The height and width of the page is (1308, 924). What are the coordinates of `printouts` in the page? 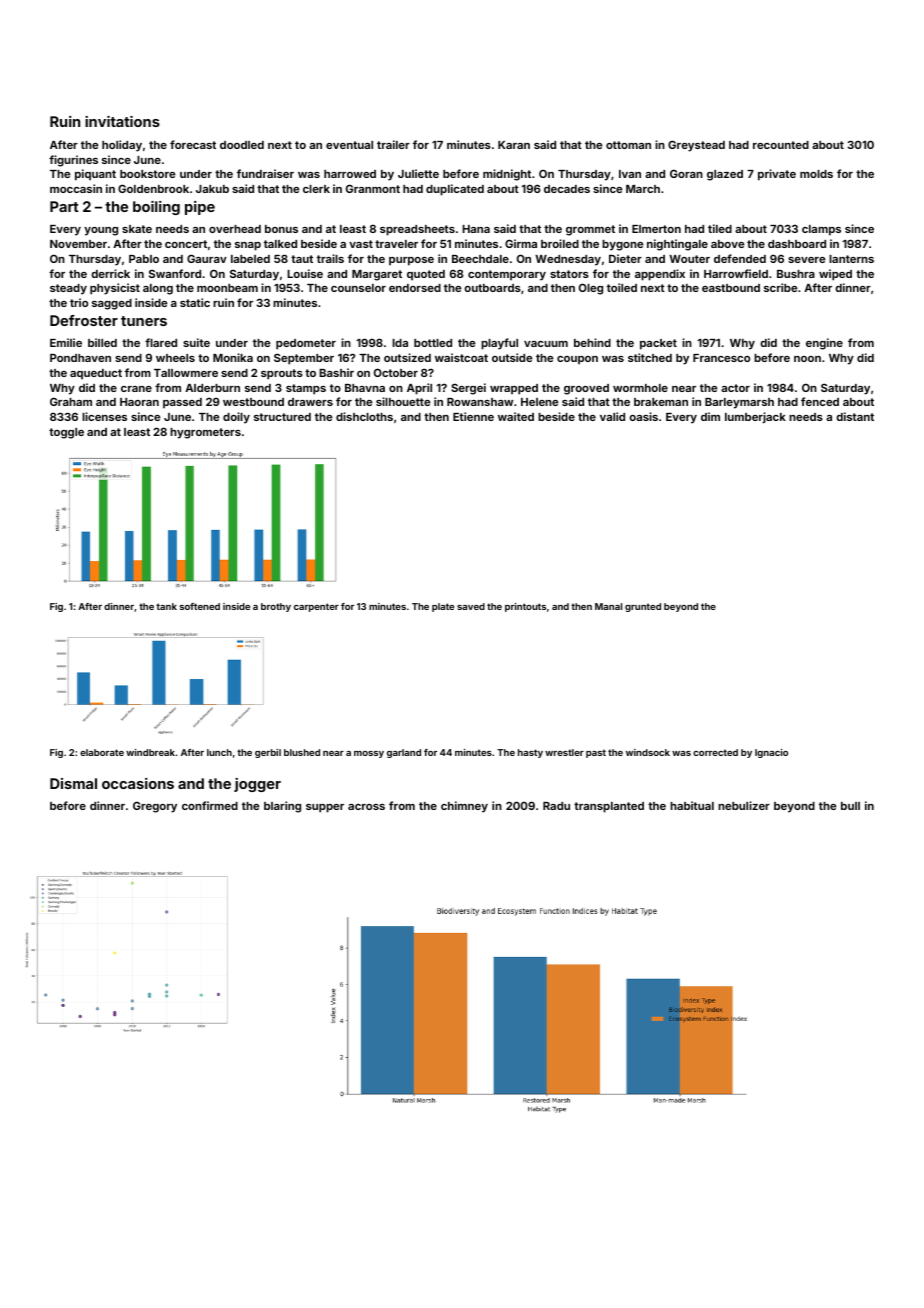 It's located at (525, 607).
